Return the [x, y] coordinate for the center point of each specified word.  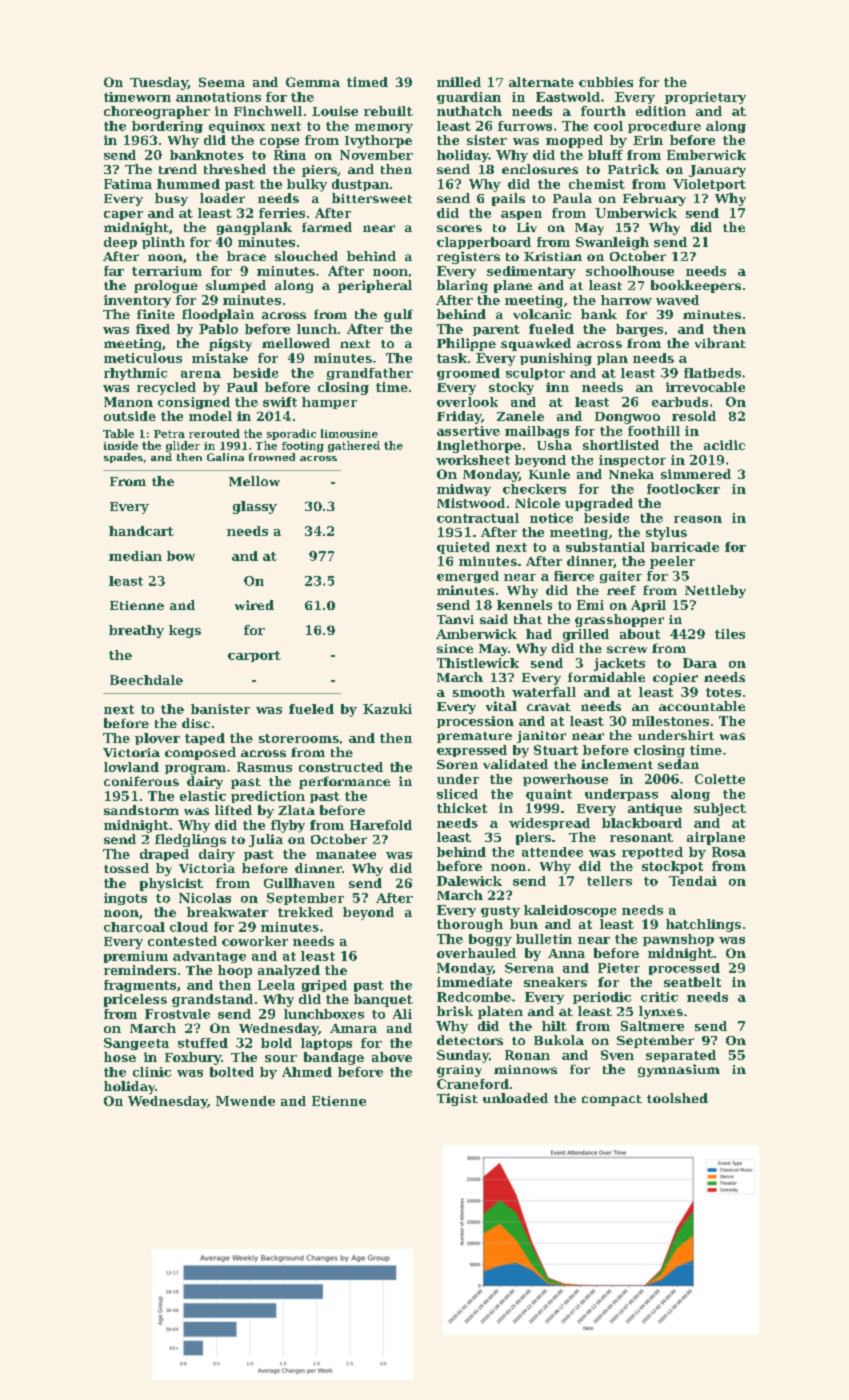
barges [639, 330]
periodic [602, 998]
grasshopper [619, 620]
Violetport [709, 185]
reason [698, 519]
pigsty [230, 344]
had [539, 634]
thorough [470, 925]
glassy [255, 507]
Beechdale [146, 680]
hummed [188, 184]
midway [464, 490]
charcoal [134, 927]
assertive [468, 431]
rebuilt [388, 111]
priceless [135, 1000]
